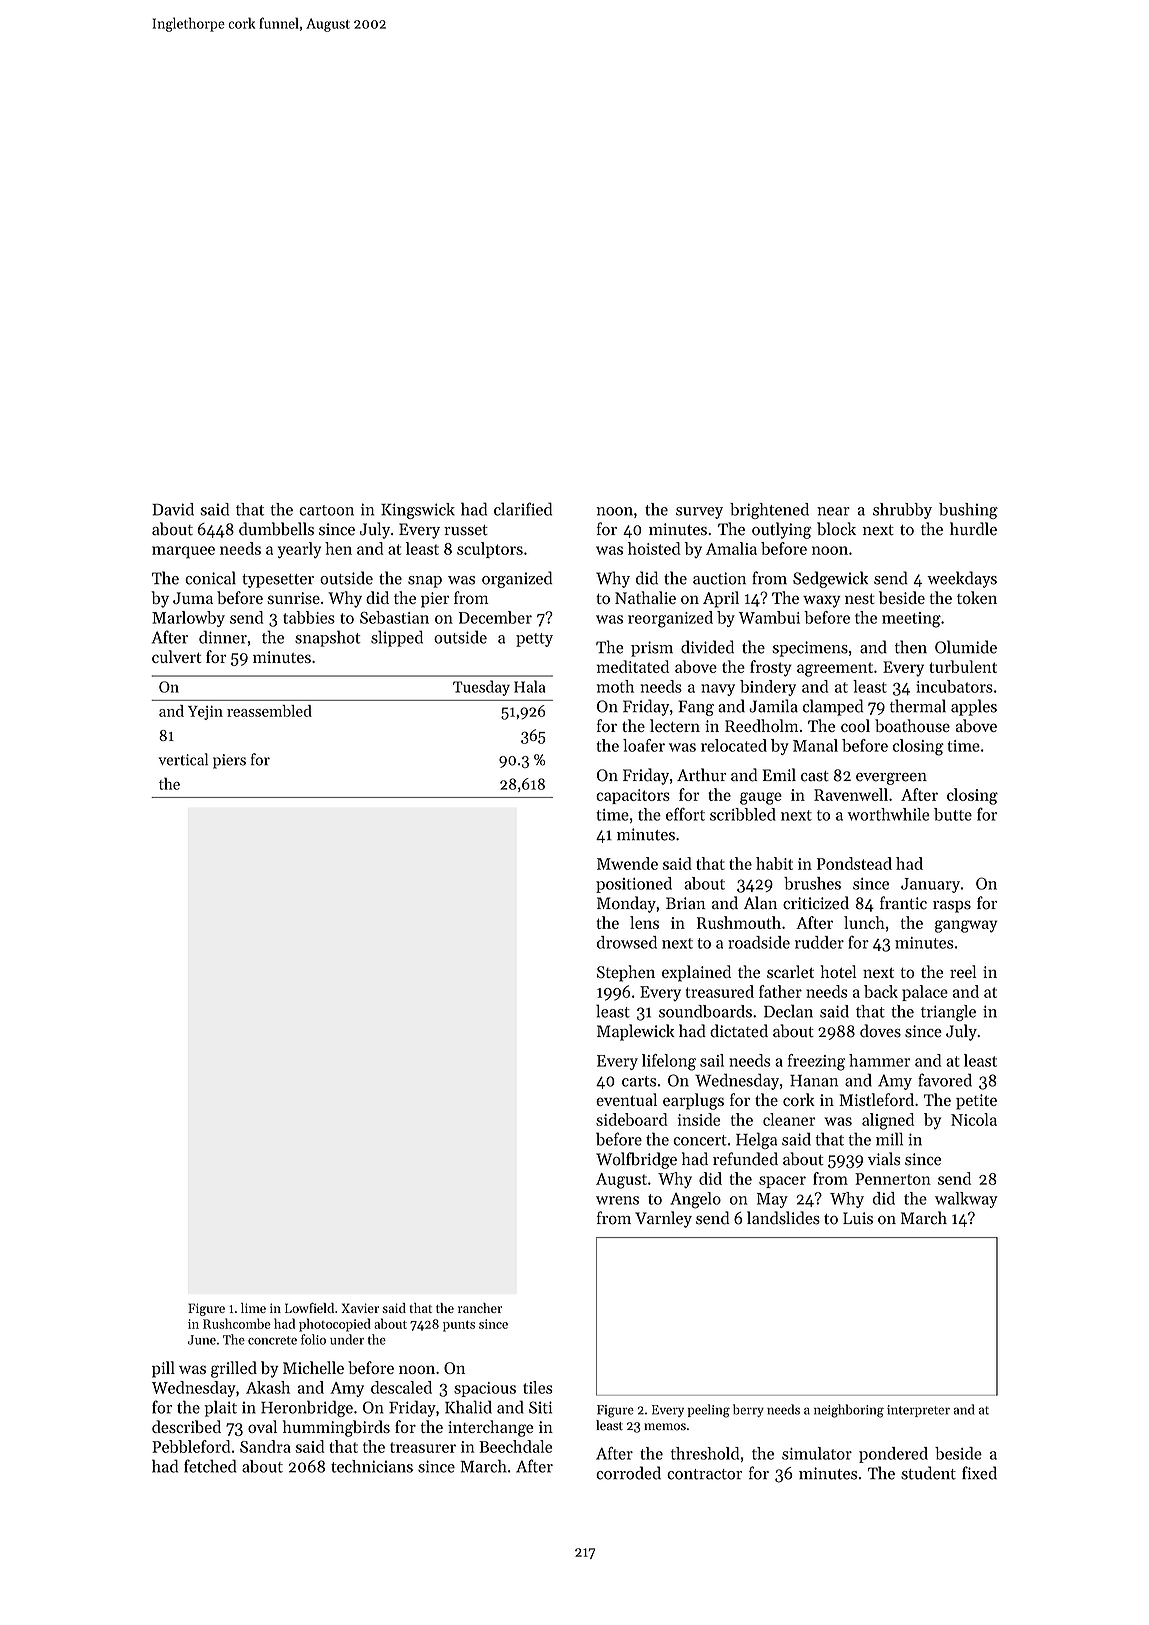 This screenshot has width=1149, height=1625. I want to click on Kingswick, so click(418, 511).
